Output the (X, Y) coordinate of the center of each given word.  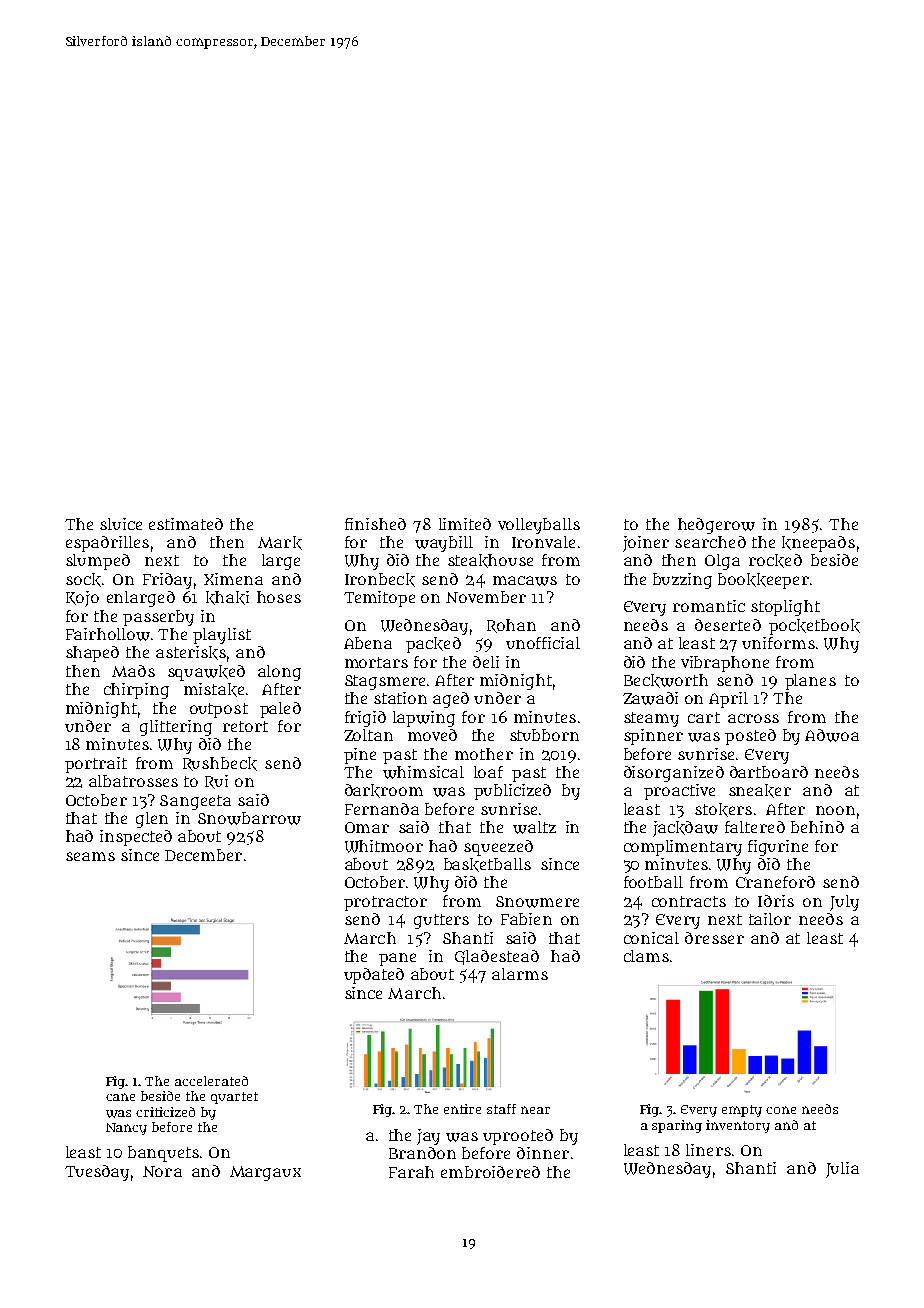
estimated (186, 524)
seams (90, 856)
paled (280, 710)
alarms (520, 974)
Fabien (526, 919)
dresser (714, 938)
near (535, 1110)
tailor (770, 919)
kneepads (818, 544)
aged (451, 700)
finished (375, 524)
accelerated (211, 1081)
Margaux (265, 1173)
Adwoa (832, 735)
